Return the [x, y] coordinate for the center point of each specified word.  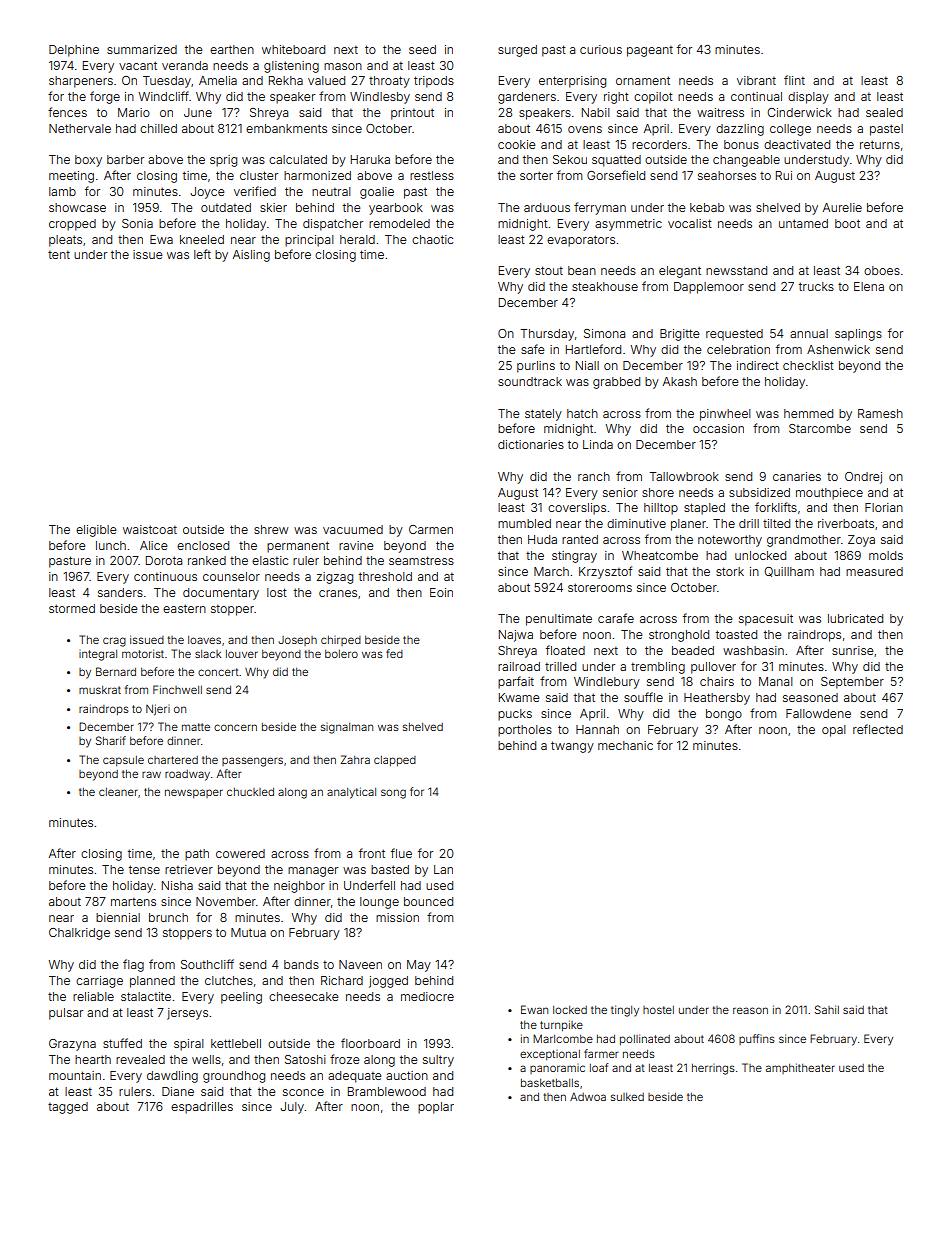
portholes [525, 731]
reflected [878, 729]
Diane [178, 1091]
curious [601, 49]
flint [794, 80]
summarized [142, 49]
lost [277, 592]
